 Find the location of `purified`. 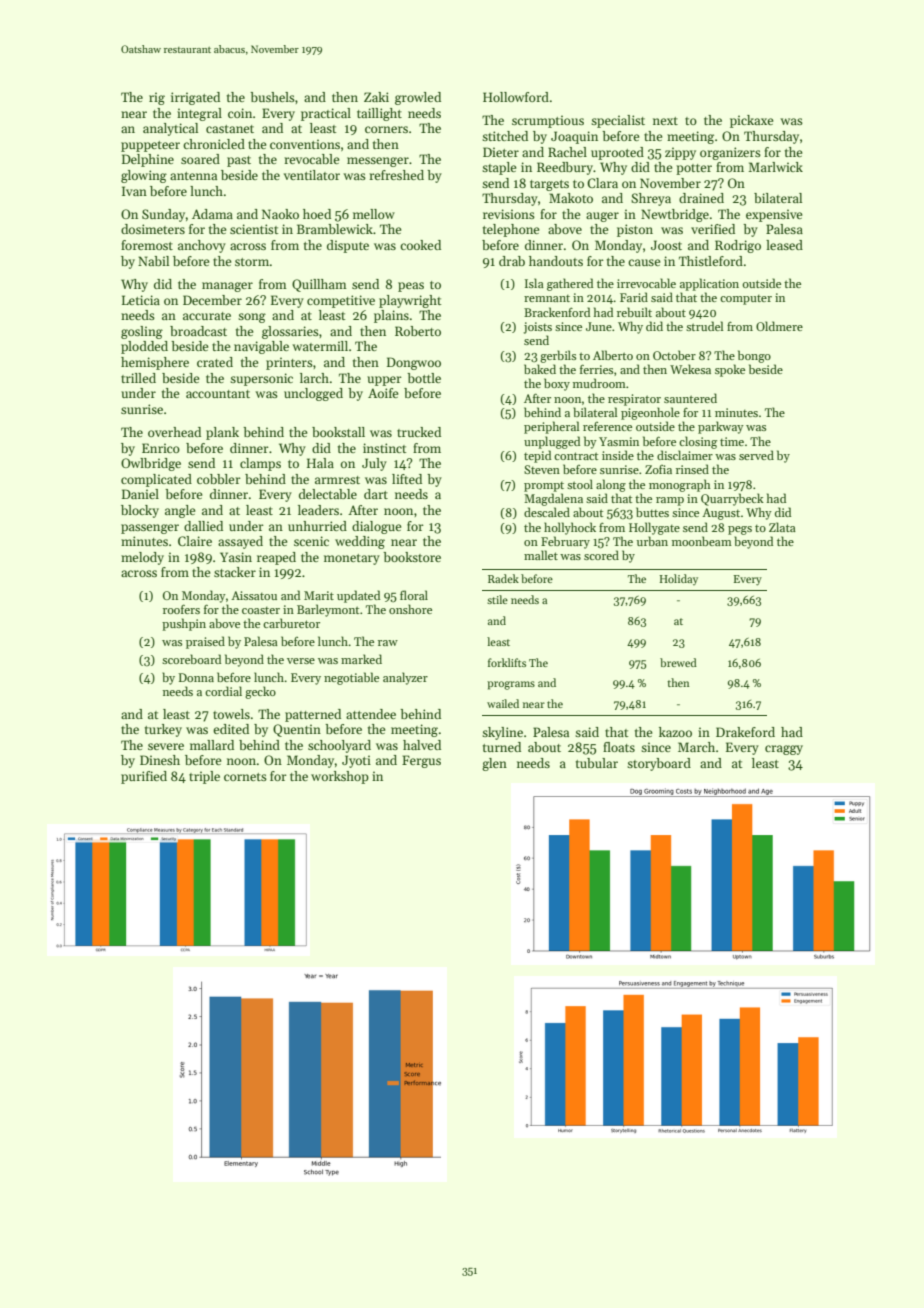

purified is located at coordinates (144, 777).
